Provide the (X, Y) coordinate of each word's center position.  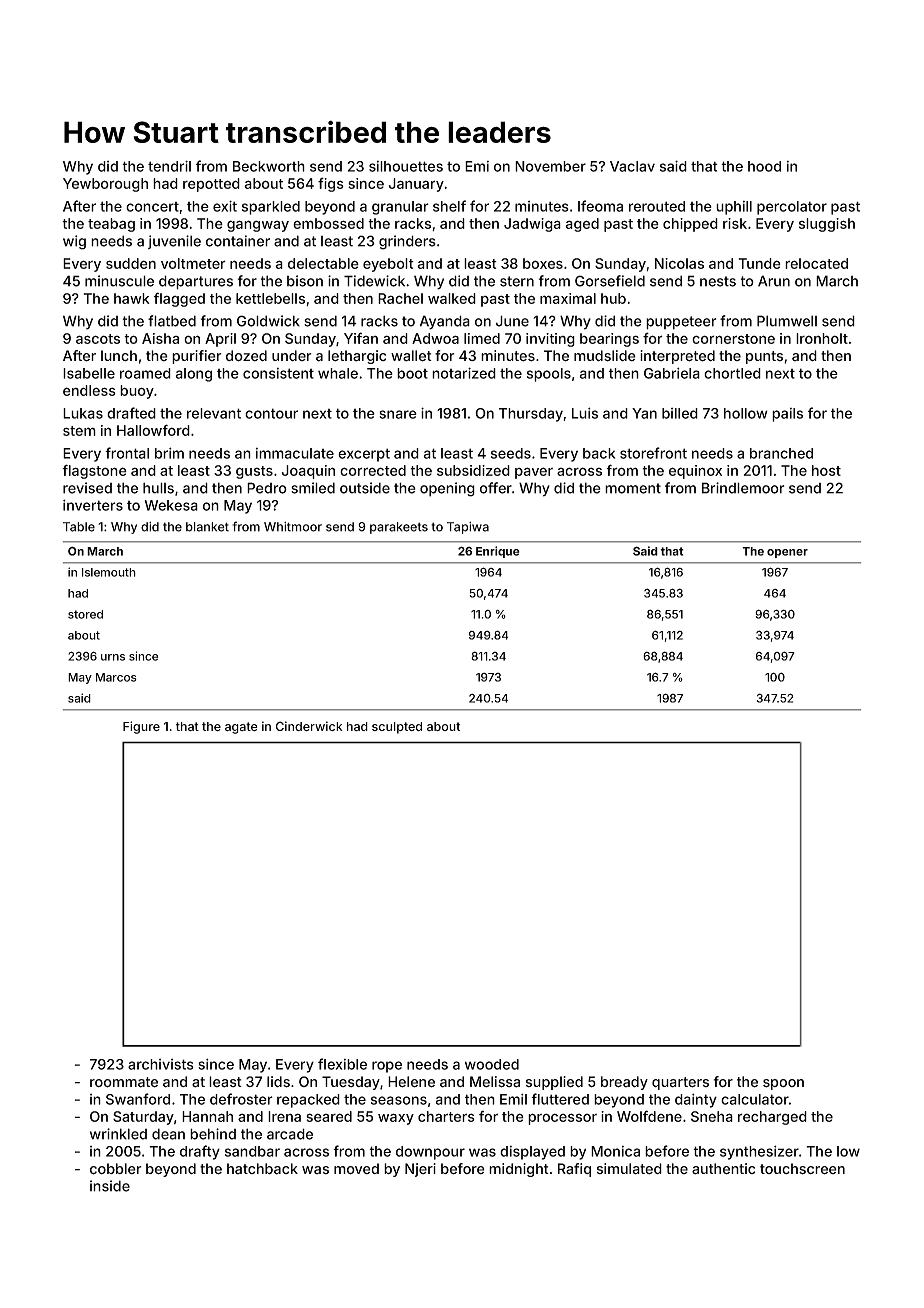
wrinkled (118, 1134)
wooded (492, 1064)
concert (152, 207)
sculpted (397, 728)
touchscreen (802, 1169)
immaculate (295, 453)
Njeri (420, 1170)
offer (496, 488)
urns (113, 657)
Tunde (760, 263)
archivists (161, 1064)
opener (787, 553)
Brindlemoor (743, 488)
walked (452, 298)
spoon (783, 1084)
